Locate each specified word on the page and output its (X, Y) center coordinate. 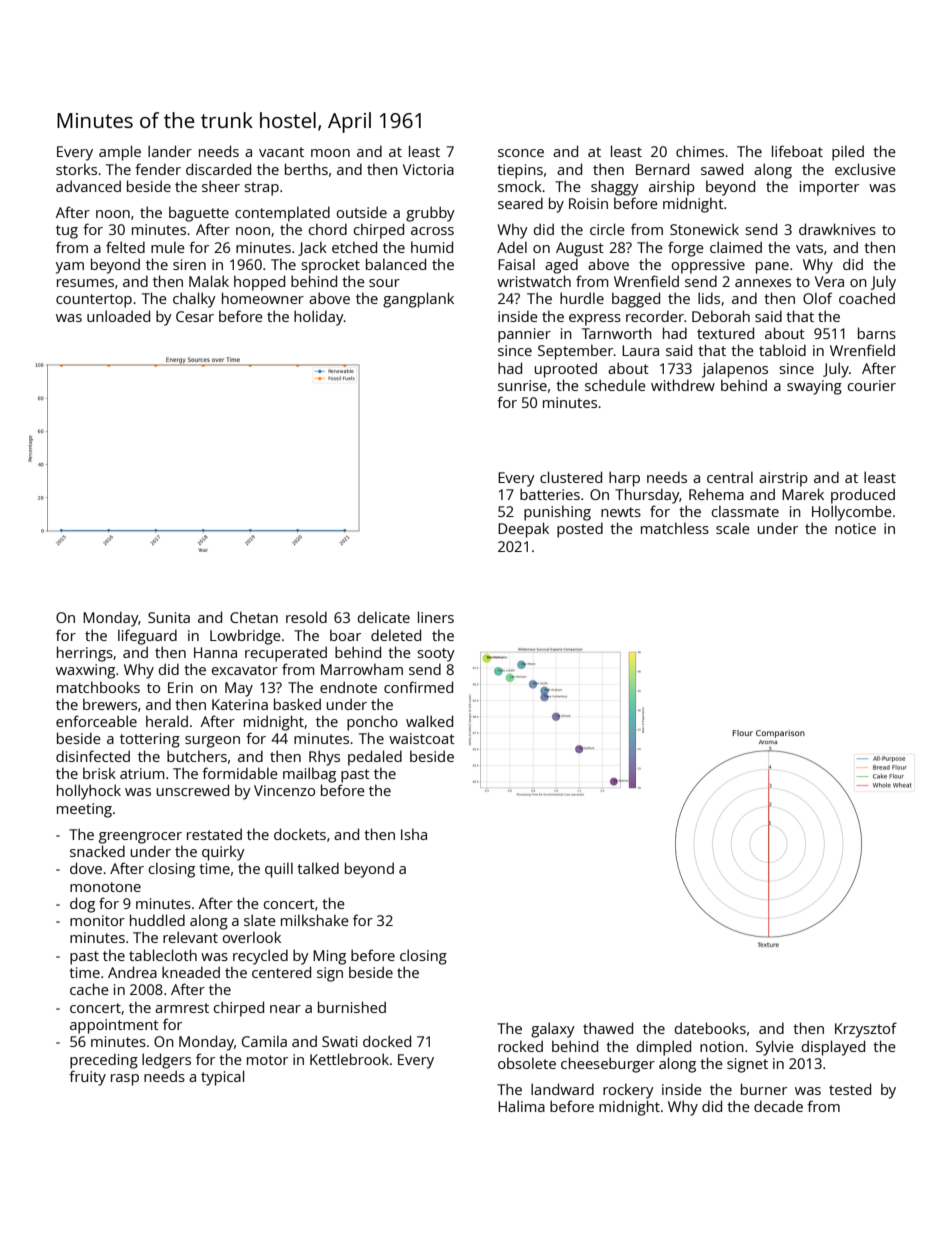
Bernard (662, 169)
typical (222, 1078)
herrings (85, 654)
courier (871, 385)
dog (82, 905)
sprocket (330, 266)
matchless (675, 528)
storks (76, 169)
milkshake (315, 920)
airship (672, 188)
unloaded (118, 316)
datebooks (710, 1028)
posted (580, 530)
